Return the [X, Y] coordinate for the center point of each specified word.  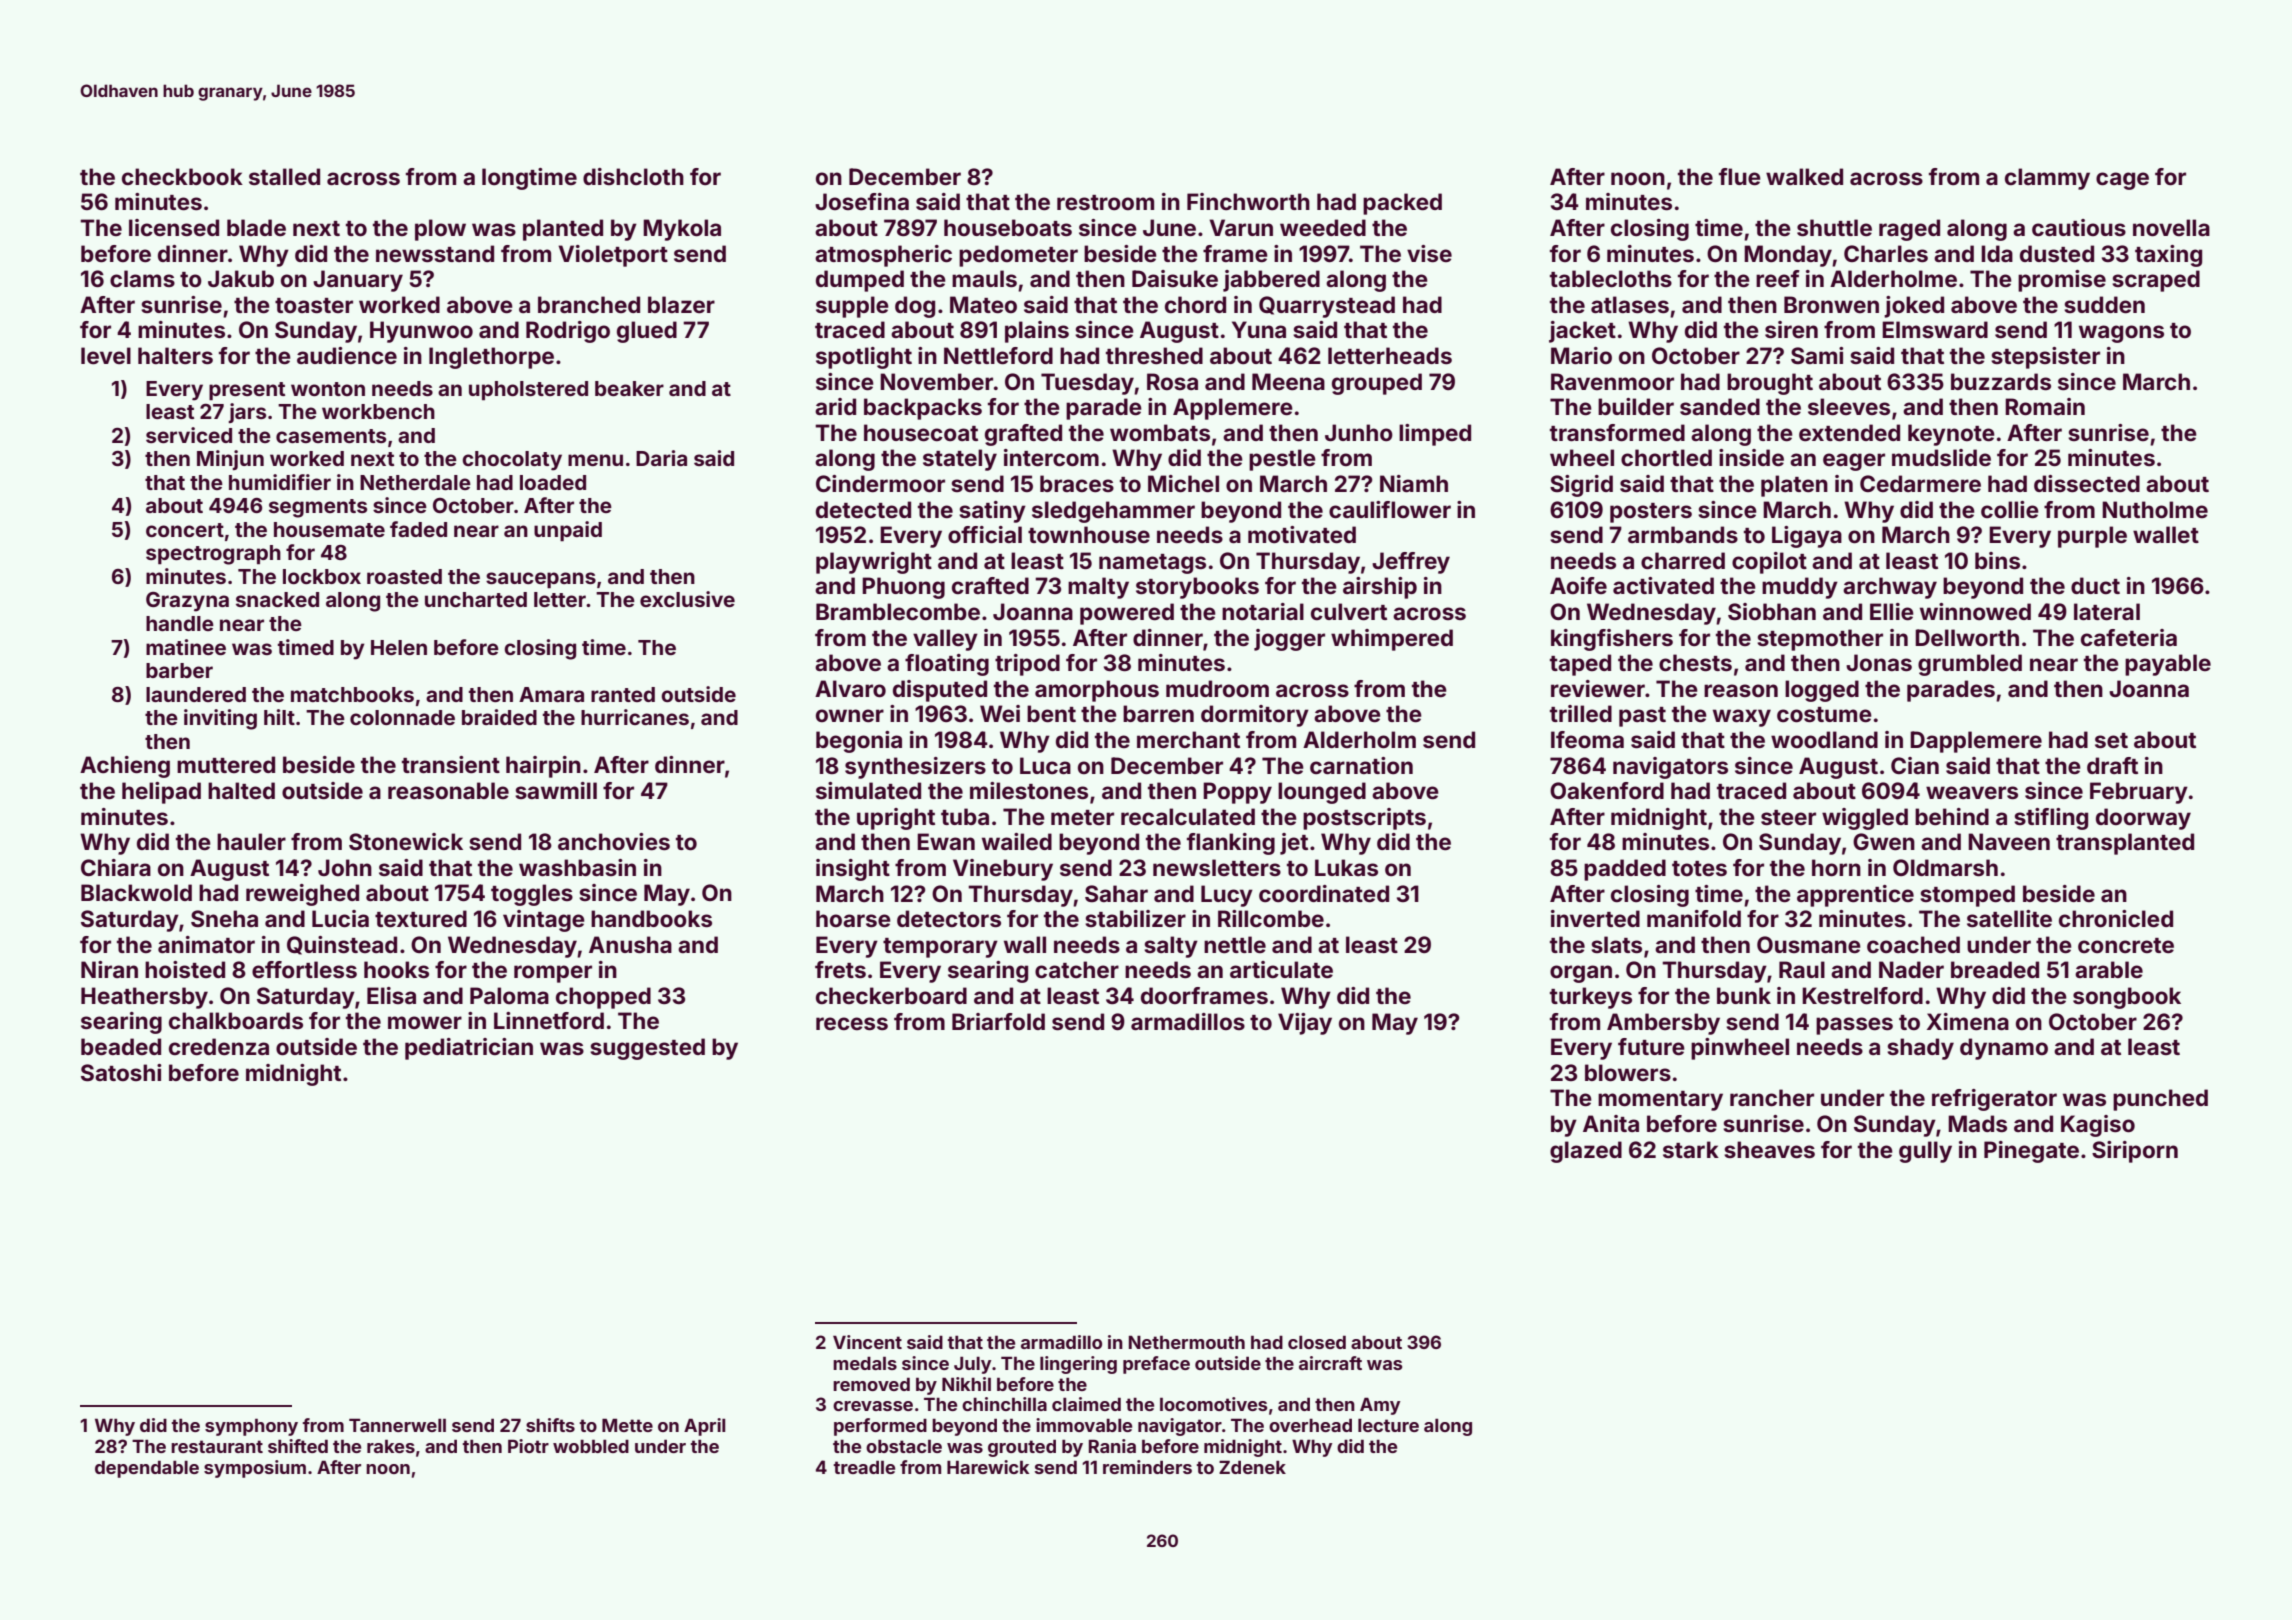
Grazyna [187, 602]
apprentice [1855, 896]
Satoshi [121, 1073]
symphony [251, 1427]
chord [1195, 304]
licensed [174, 227]
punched [2160, 1100]
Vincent [867, 1342]
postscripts [1364, 819]
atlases [1630, 305]
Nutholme [2155, 510]
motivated [1302, 535]
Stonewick [406, 842]
